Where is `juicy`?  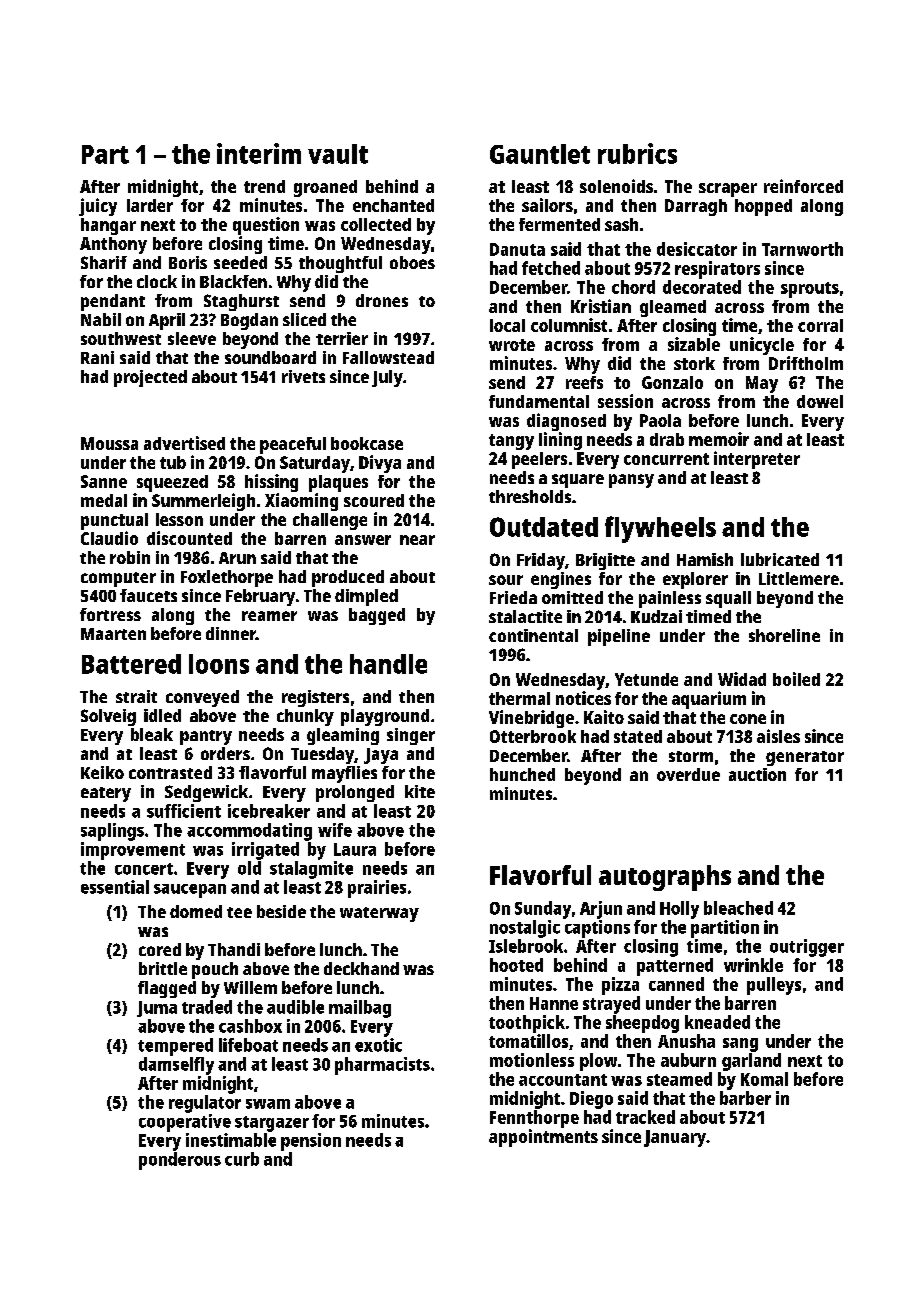 juicy is located at coordinates (98, 207).
